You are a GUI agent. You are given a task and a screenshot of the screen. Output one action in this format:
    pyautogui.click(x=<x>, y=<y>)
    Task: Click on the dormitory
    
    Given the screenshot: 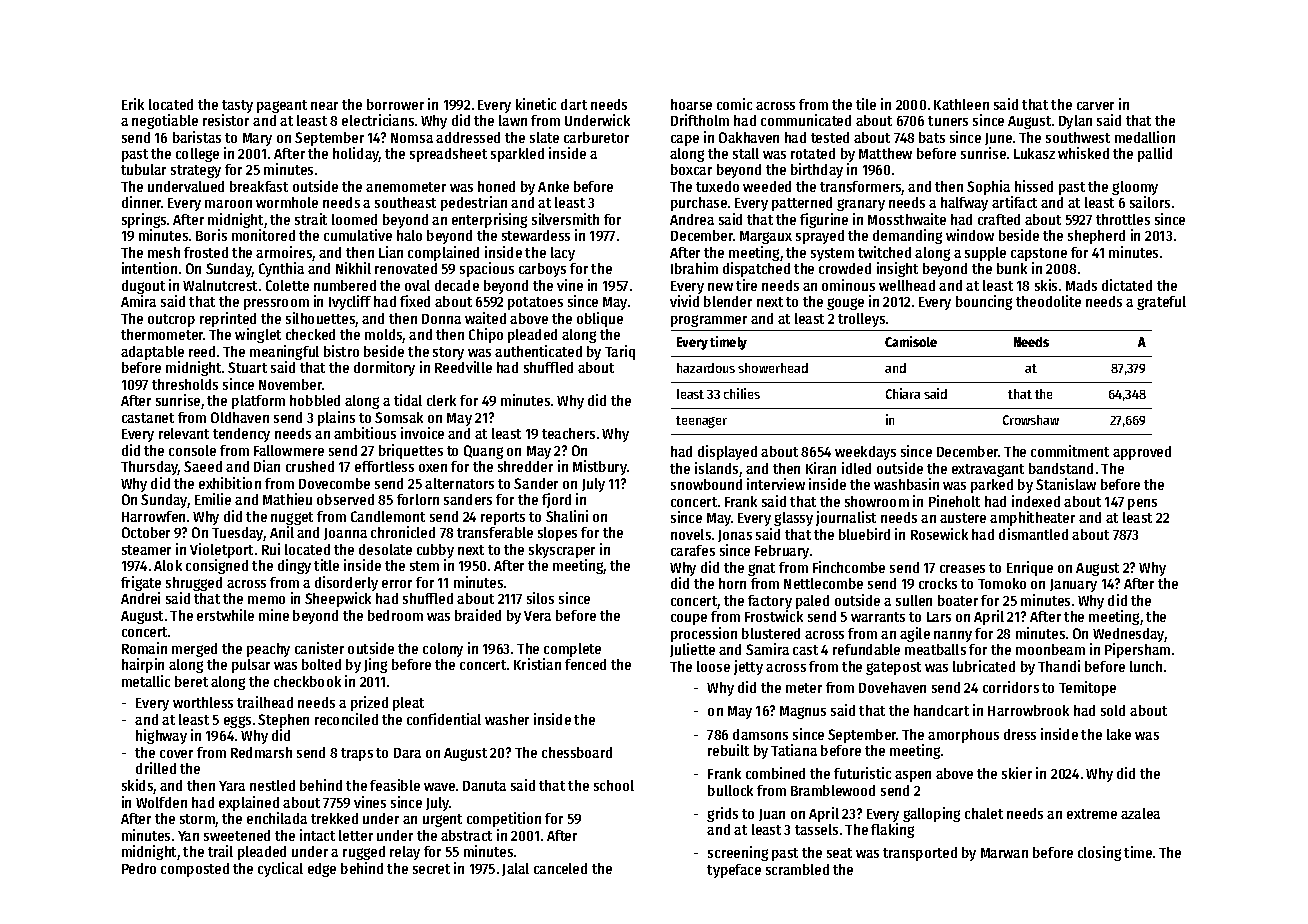 What is the action you would take?
    pyautogui.click(x=384, y=368)
